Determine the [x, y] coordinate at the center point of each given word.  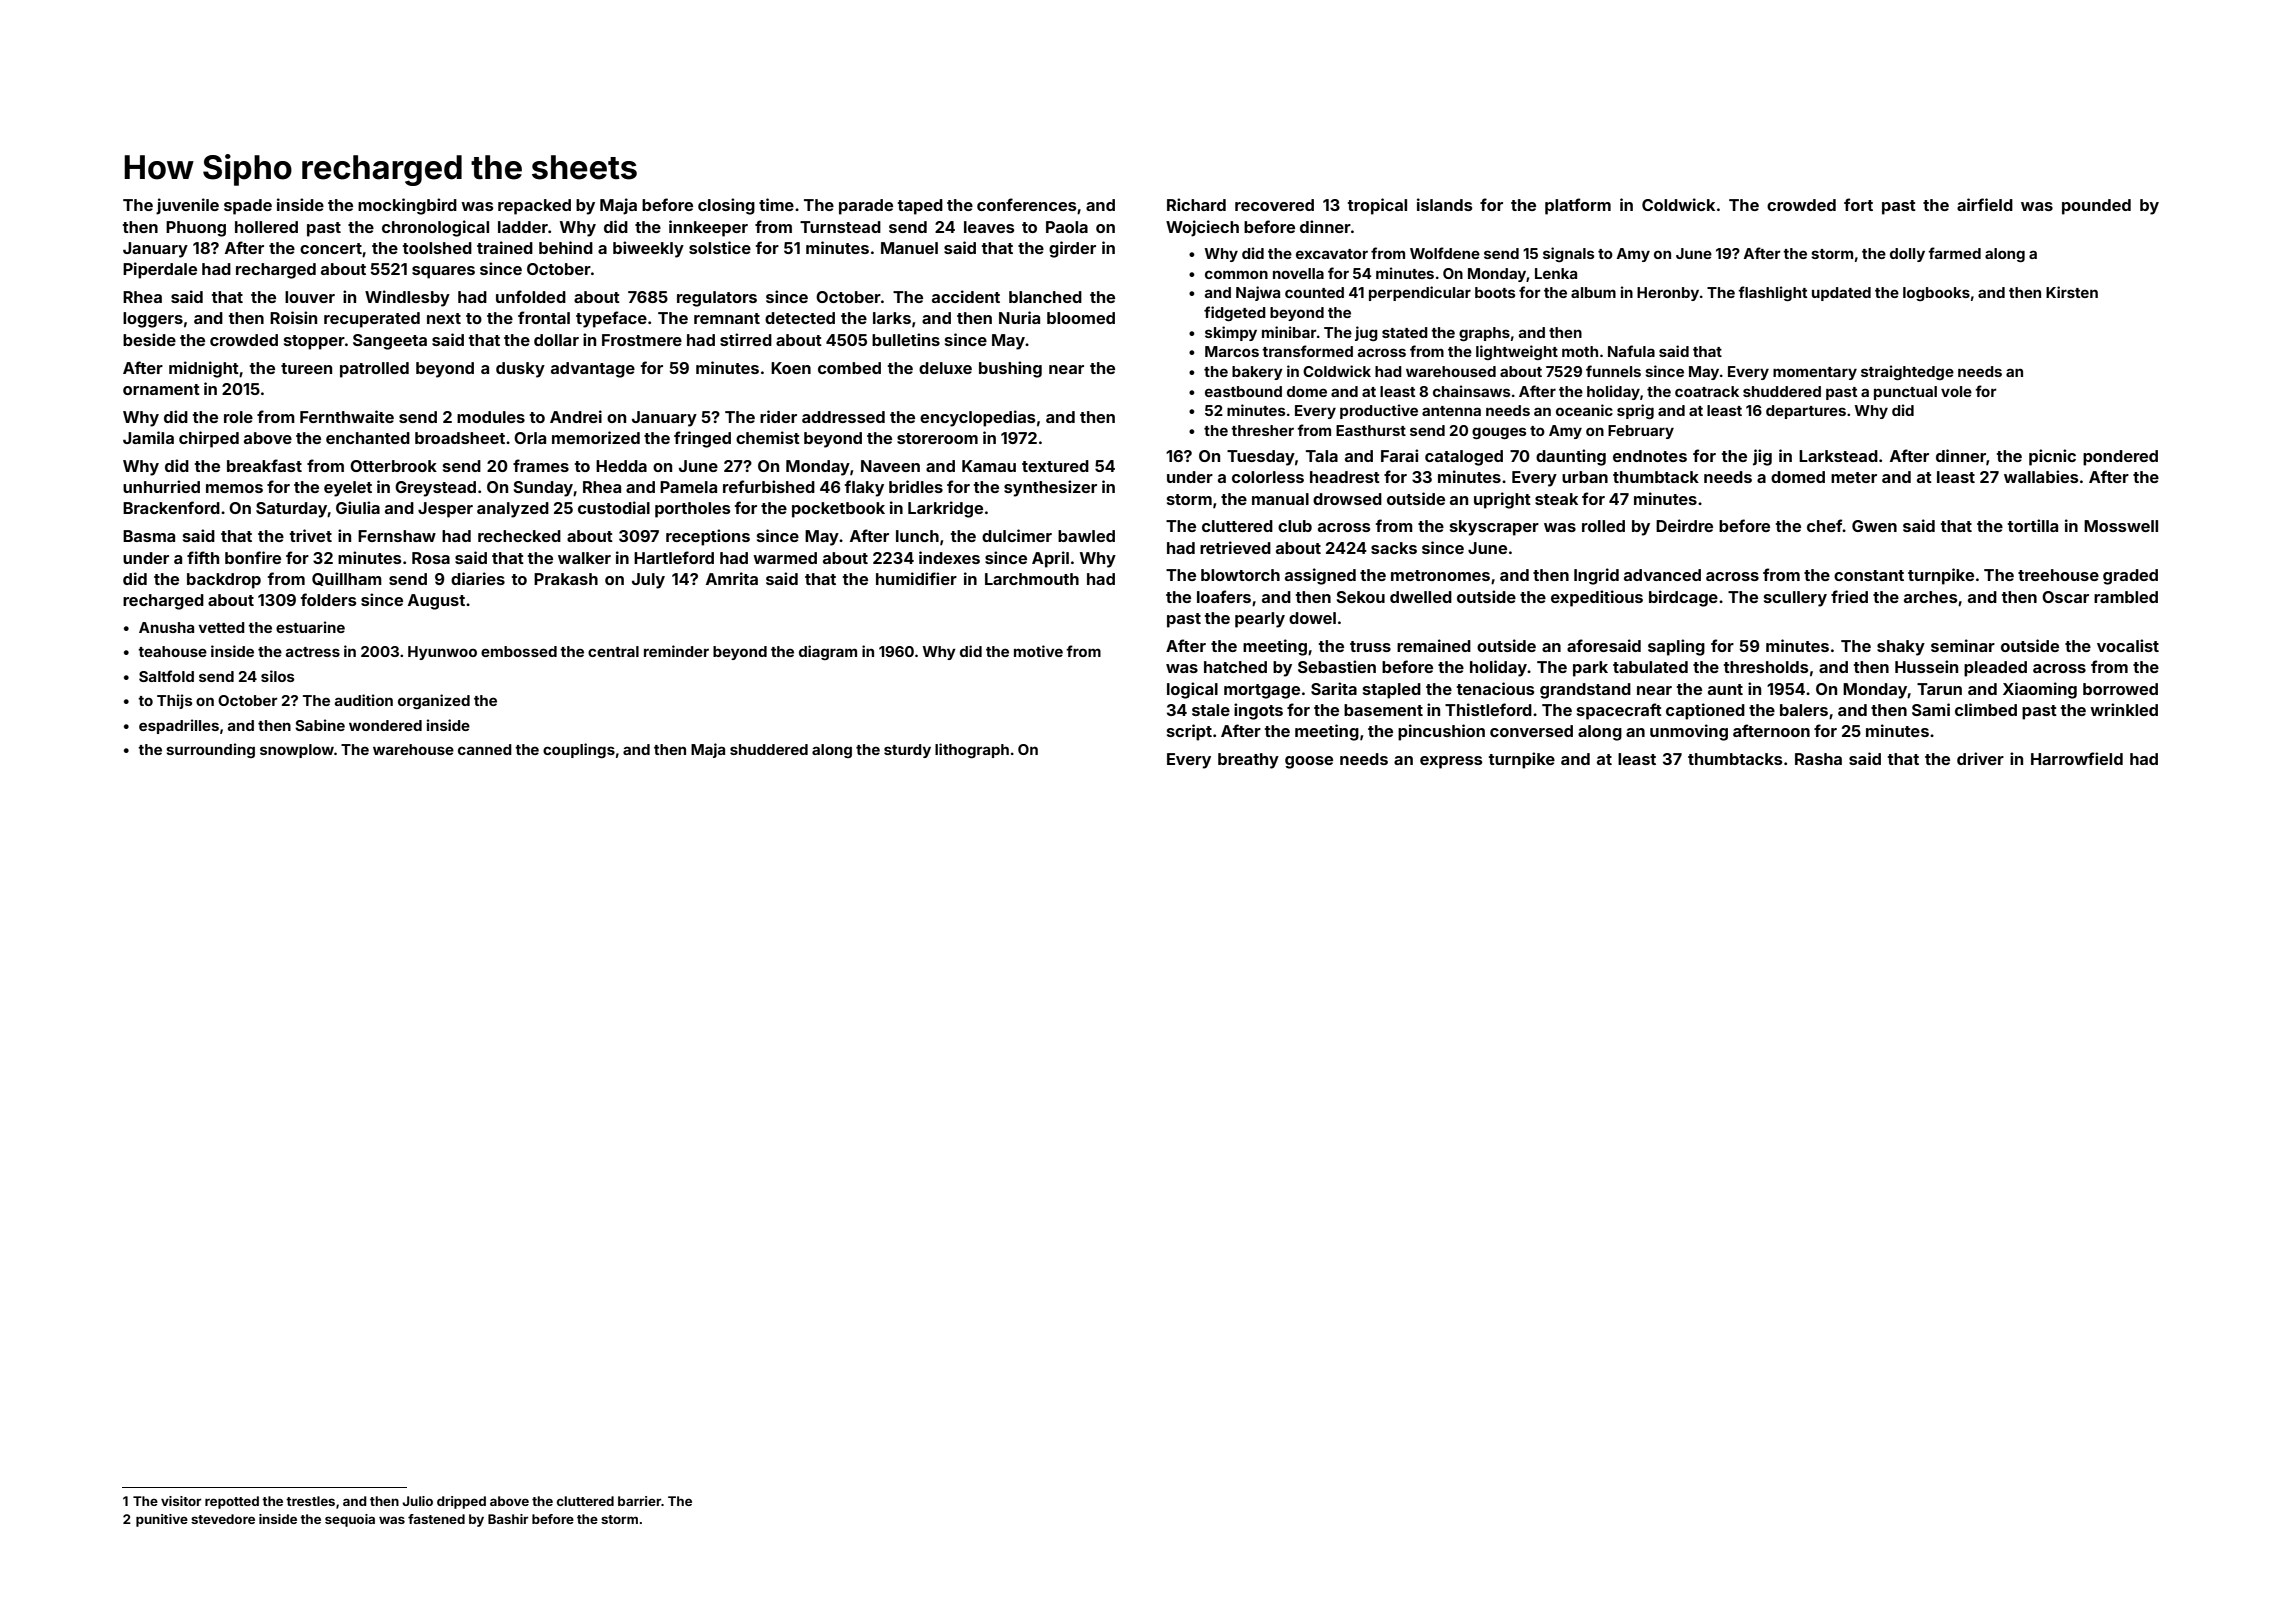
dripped [461, 1502]
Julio [417, 1501]
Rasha [1818, 759]
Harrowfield [2077, 758]
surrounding [210, 750]
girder [1072, 249]
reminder [676, 651]
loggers [153, 320]
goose [1309, 762]
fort [1858, 204]
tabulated [1650, 667]
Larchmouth [1032, 579]
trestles [310, 1501]
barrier [639, 1501]
